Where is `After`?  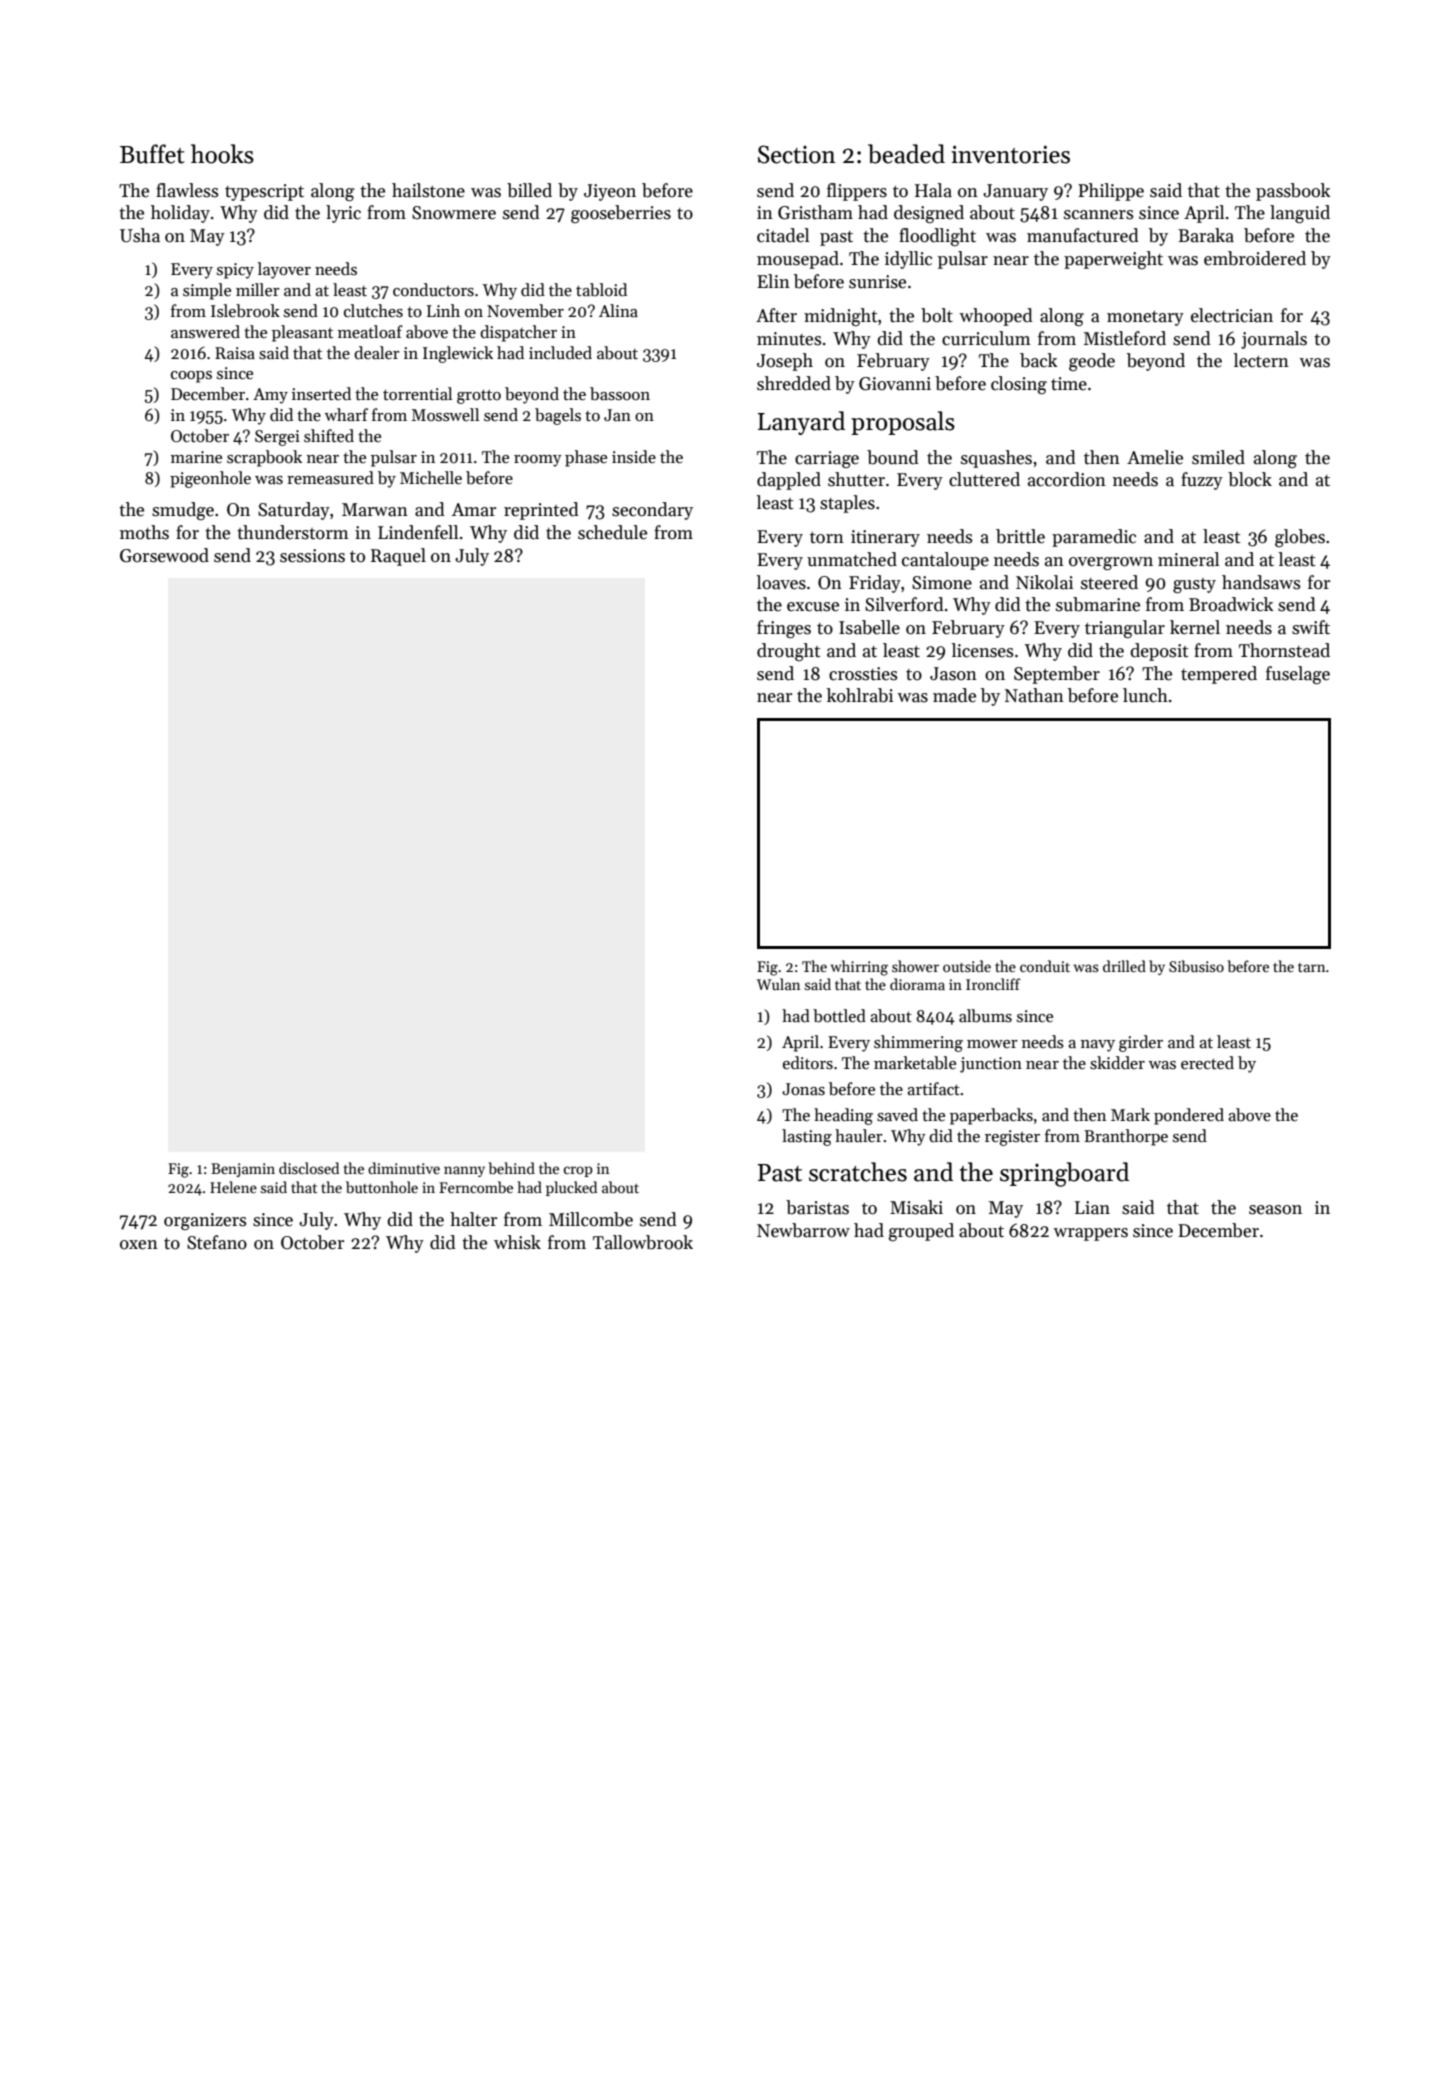 After is located at coordinates (776, 315).
